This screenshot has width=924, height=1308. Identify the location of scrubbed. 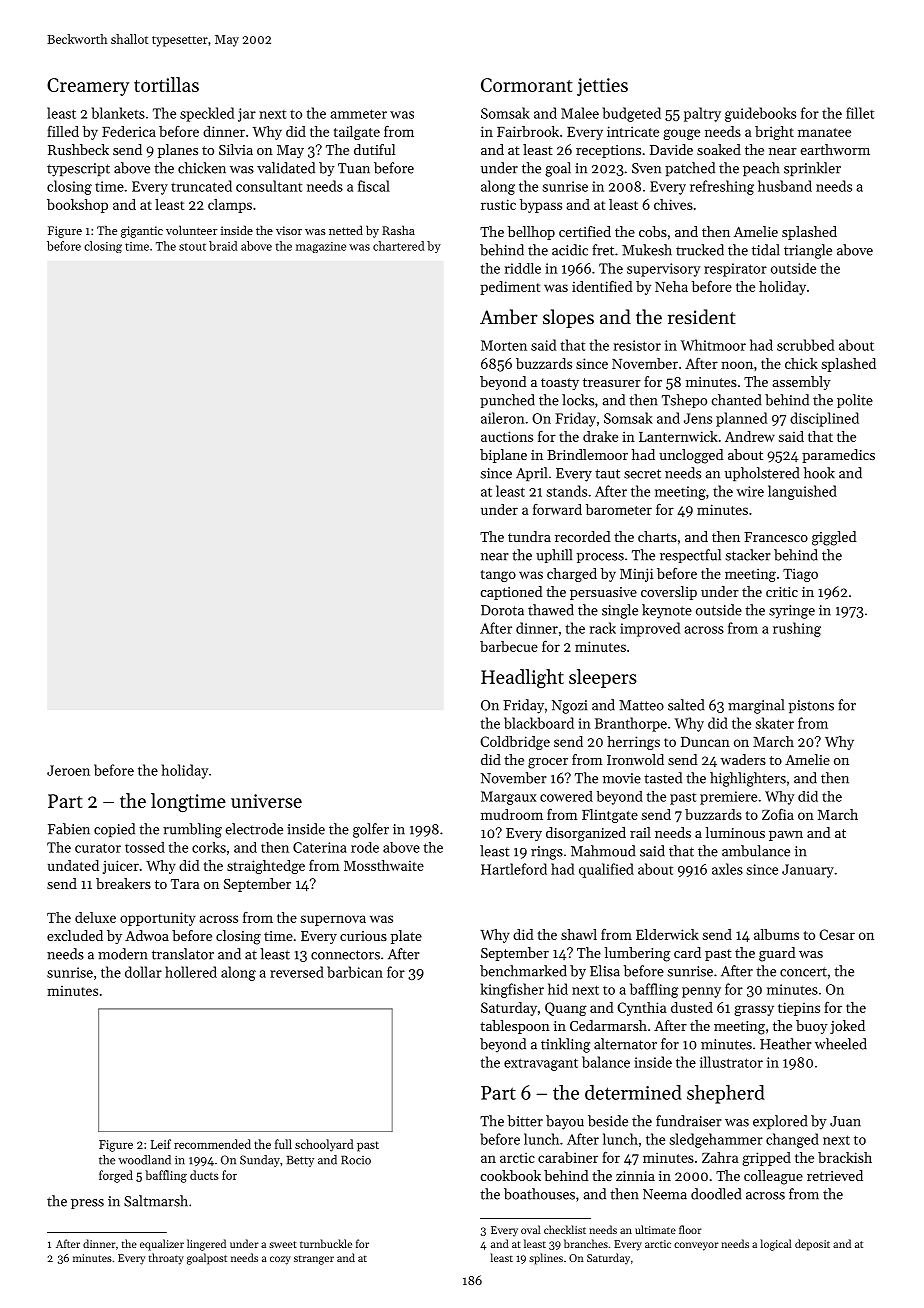
(805, 345).
